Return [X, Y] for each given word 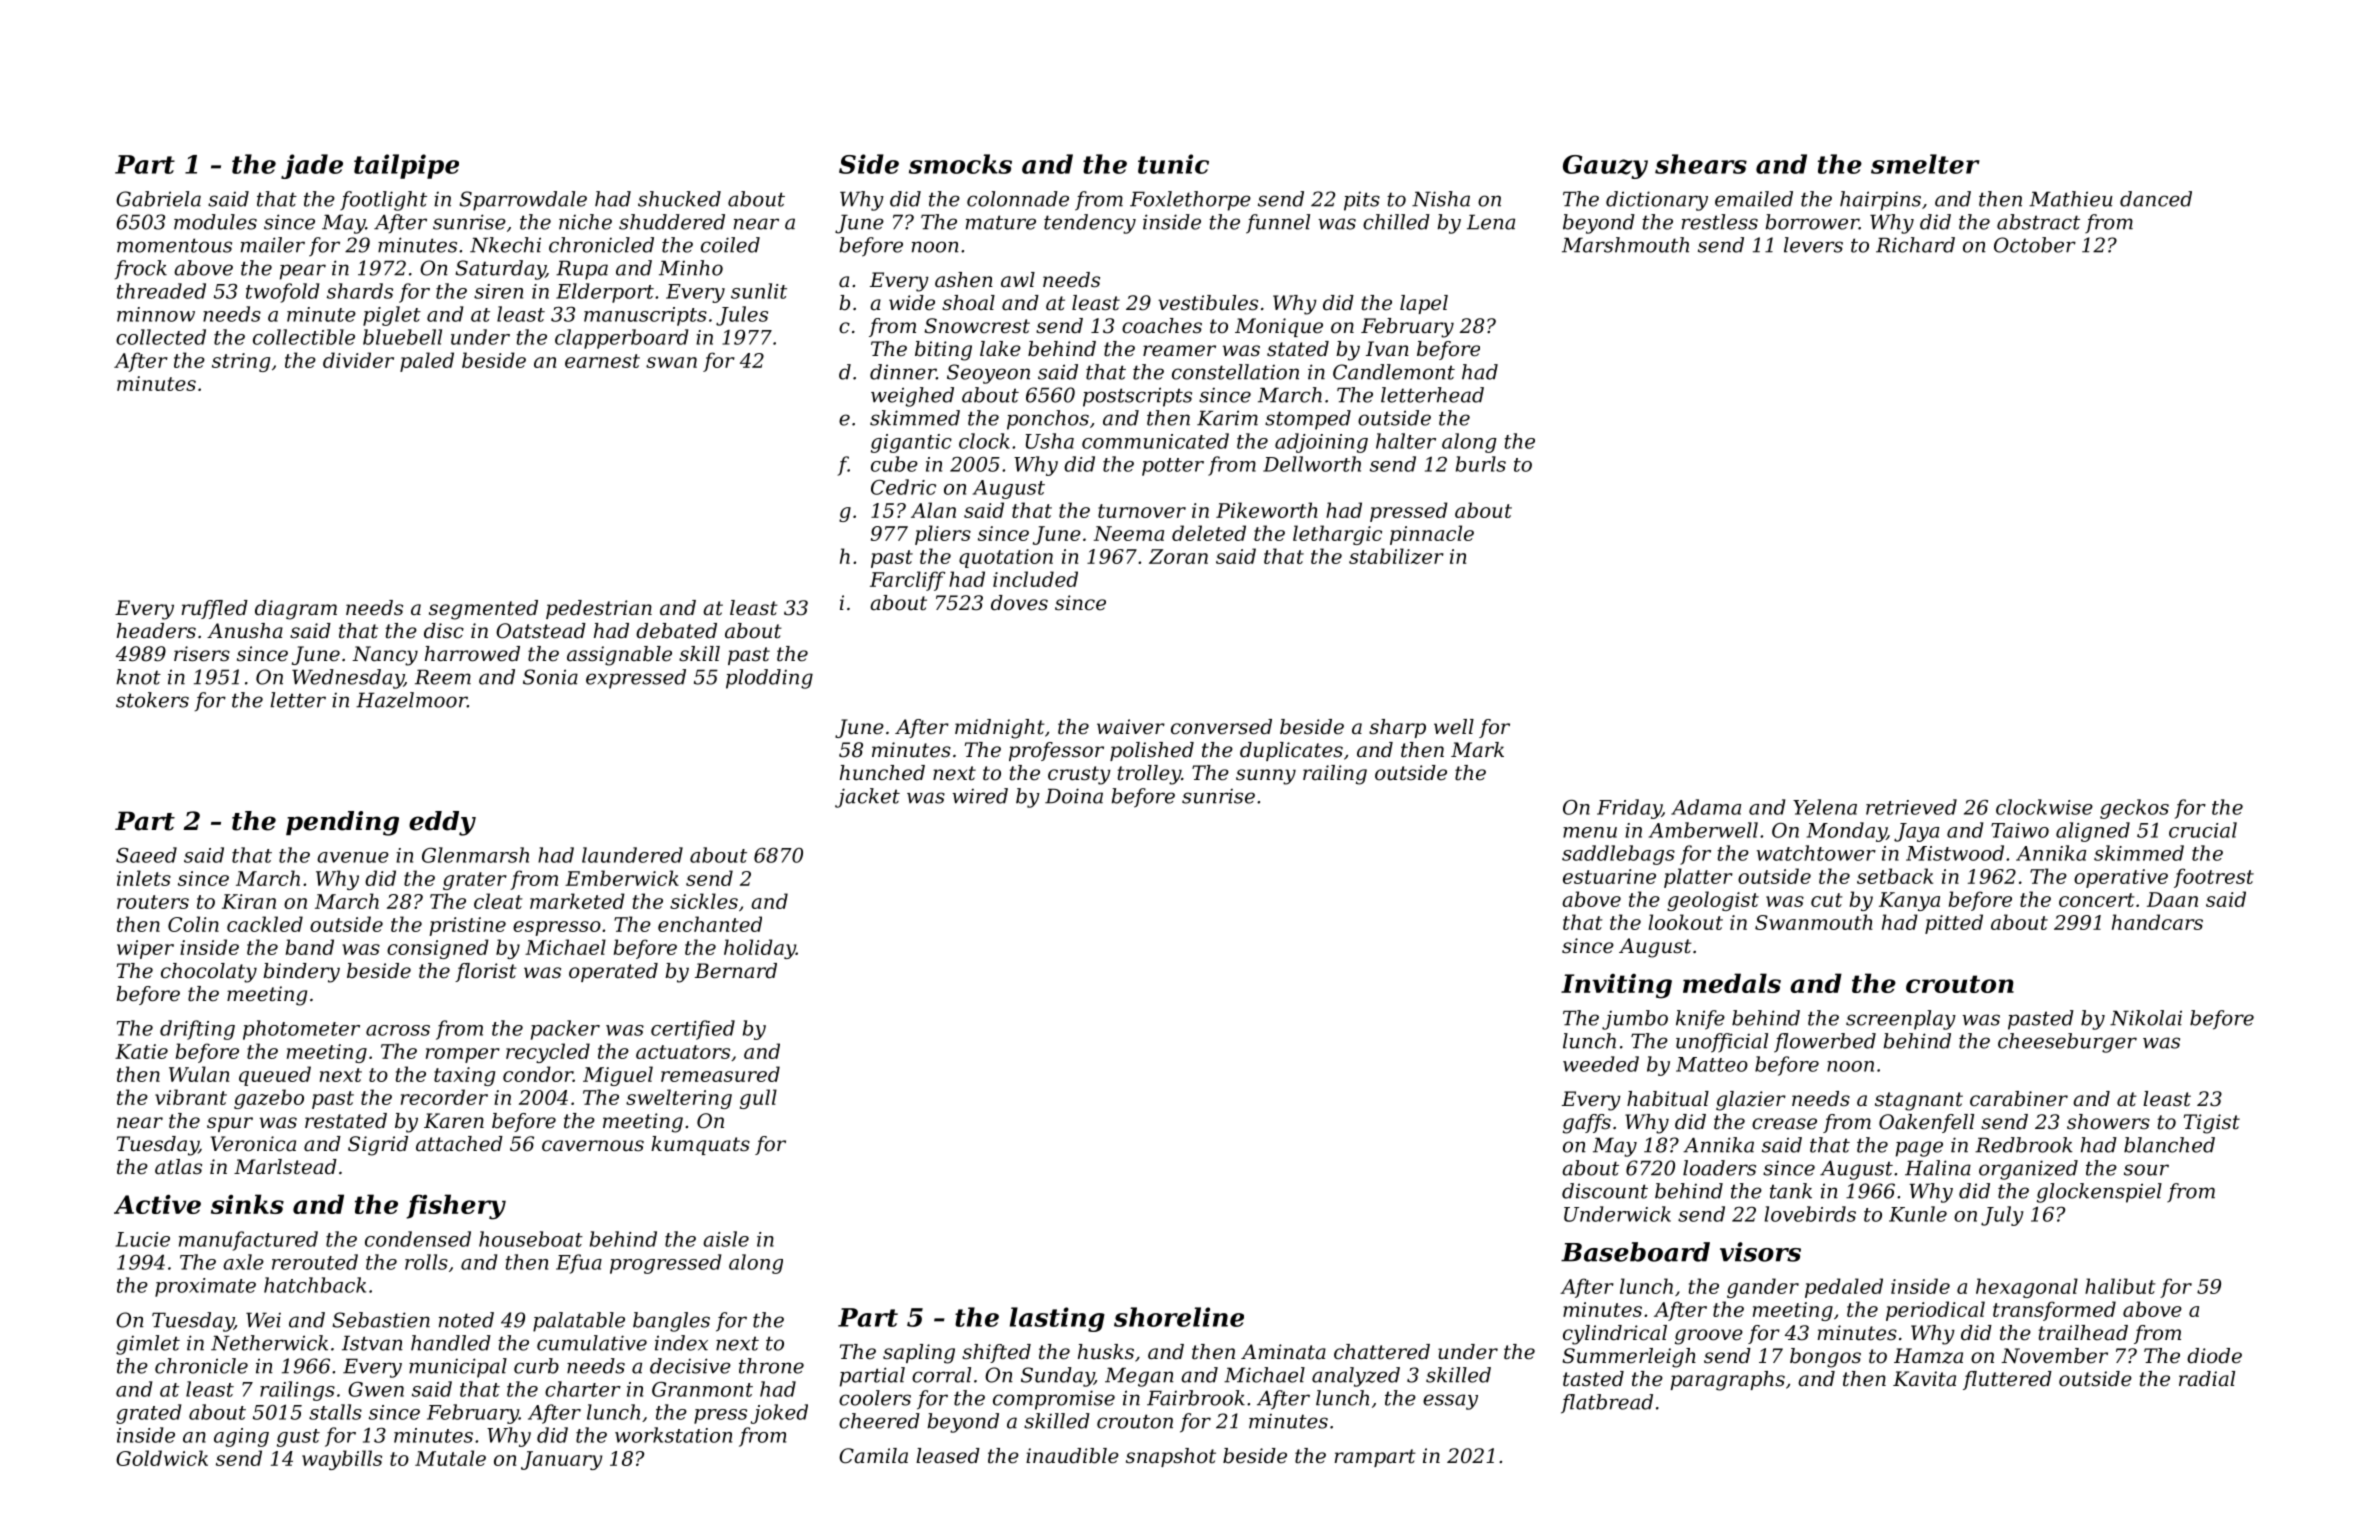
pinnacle [1432, 535]
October [2035, 245]
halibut [2120, 1286]
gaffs [1587, 1124]
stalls [335, 1412]
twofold [282, 293]
